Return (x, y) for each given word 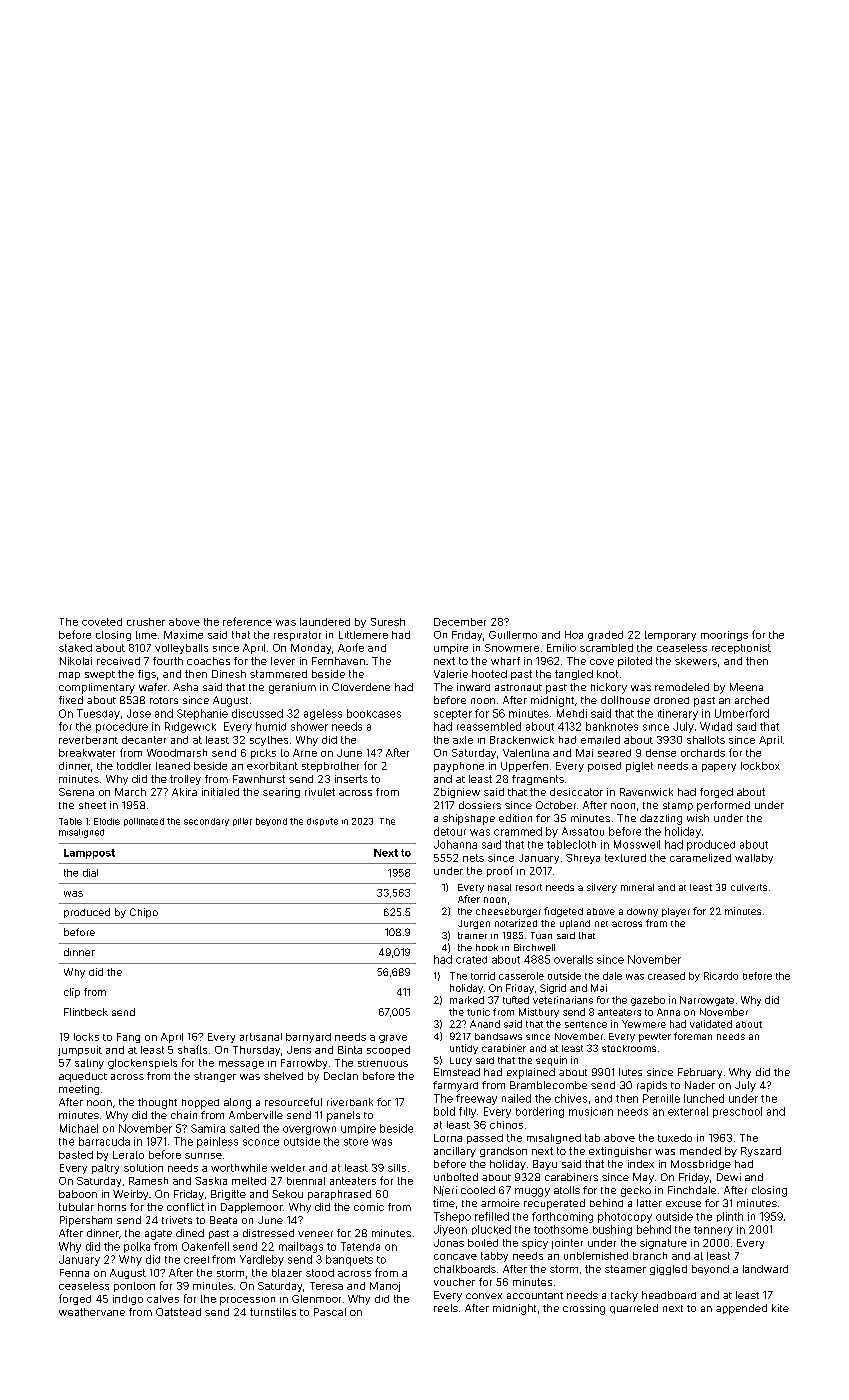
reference (247, 621)
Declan (341, 1076)
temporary (670, 636)
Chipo (144, 913)
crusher (146, 622)
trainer (472, 935)
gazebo (648, 1001)
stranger (215, 1077)
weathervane (92, 1312)
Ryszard (761, 1152)
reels (446, 1308)
